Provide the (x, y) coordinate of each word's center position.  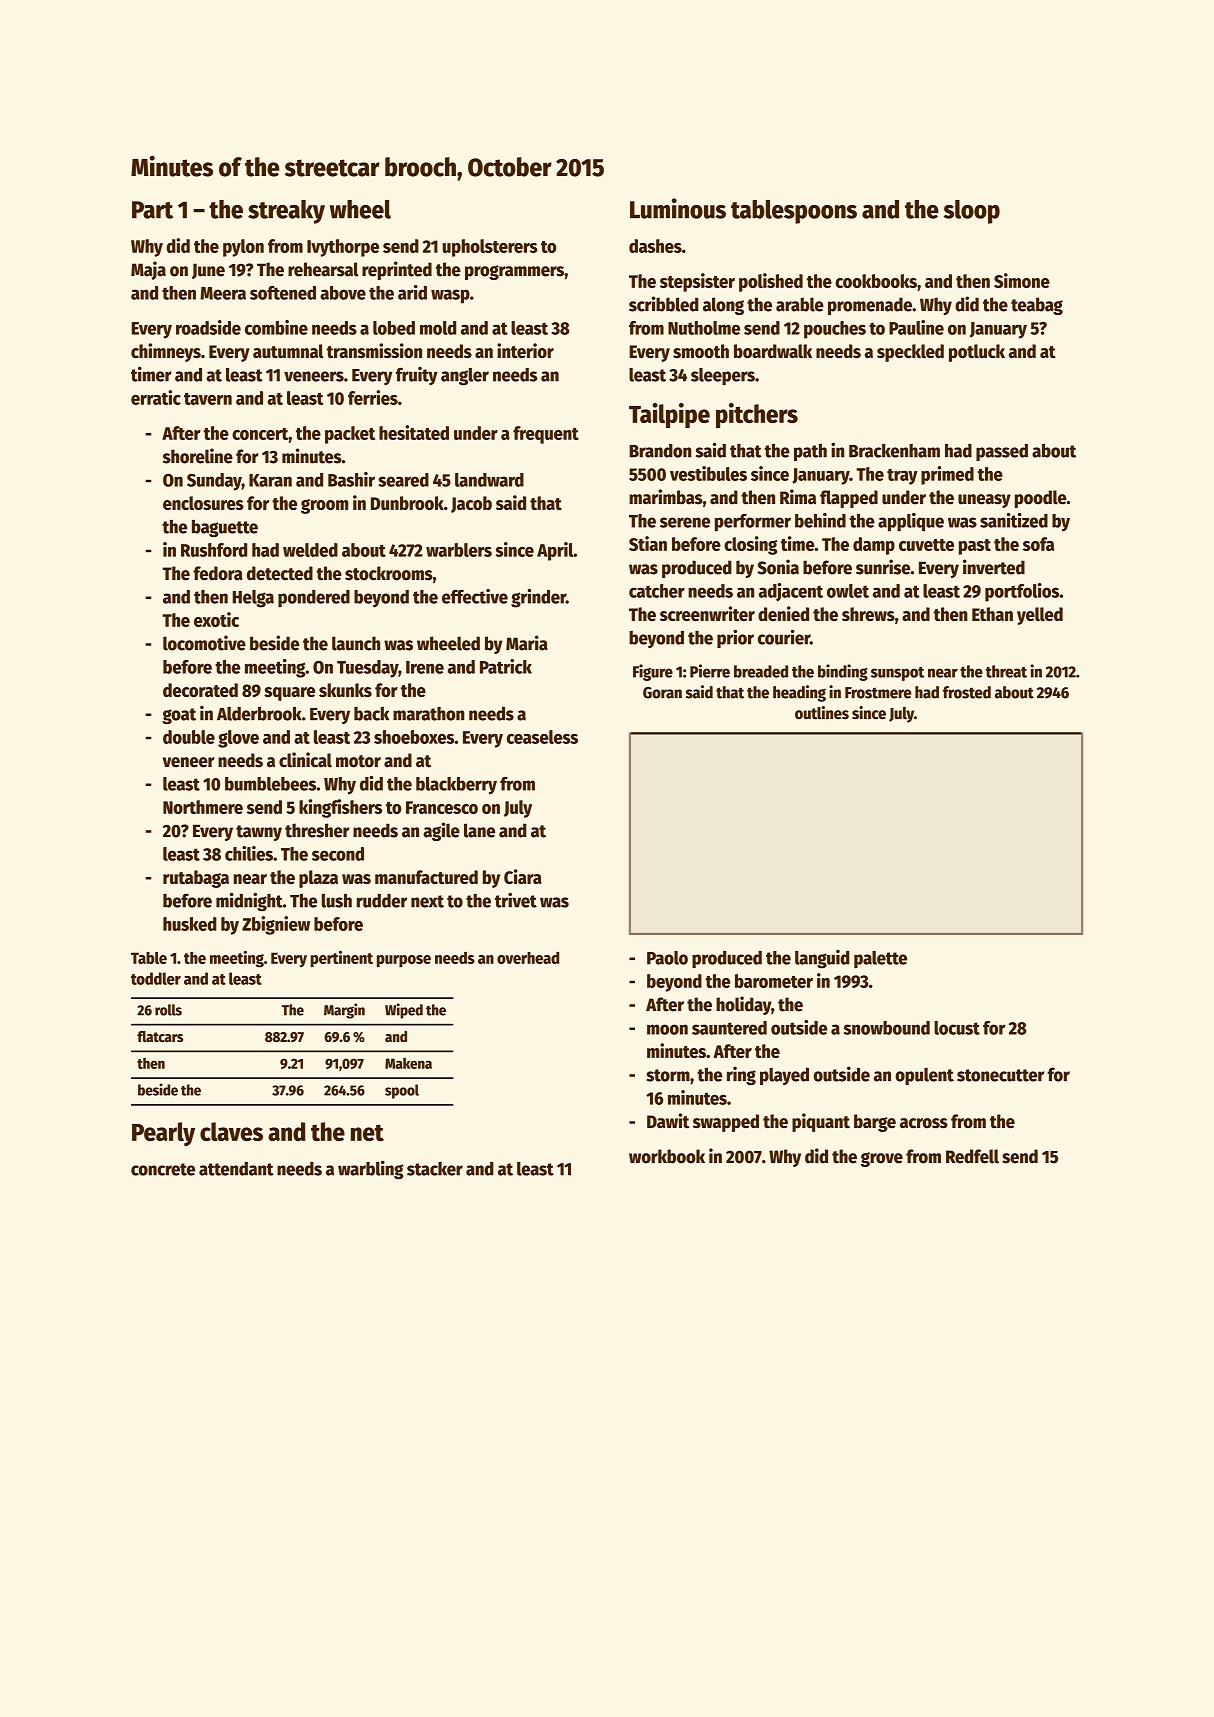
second (338, 854)
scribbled (664, 304)
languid (822, 959)
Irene (425, 667)
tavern (208, 399)
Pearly (163, 1134)
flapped (849, 499)
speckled (910, 353)
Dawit (668, 1121)
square (289, 694)
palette (880, 959)
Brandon (660, 451)
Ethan (992, 614)
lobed (394, 328)
